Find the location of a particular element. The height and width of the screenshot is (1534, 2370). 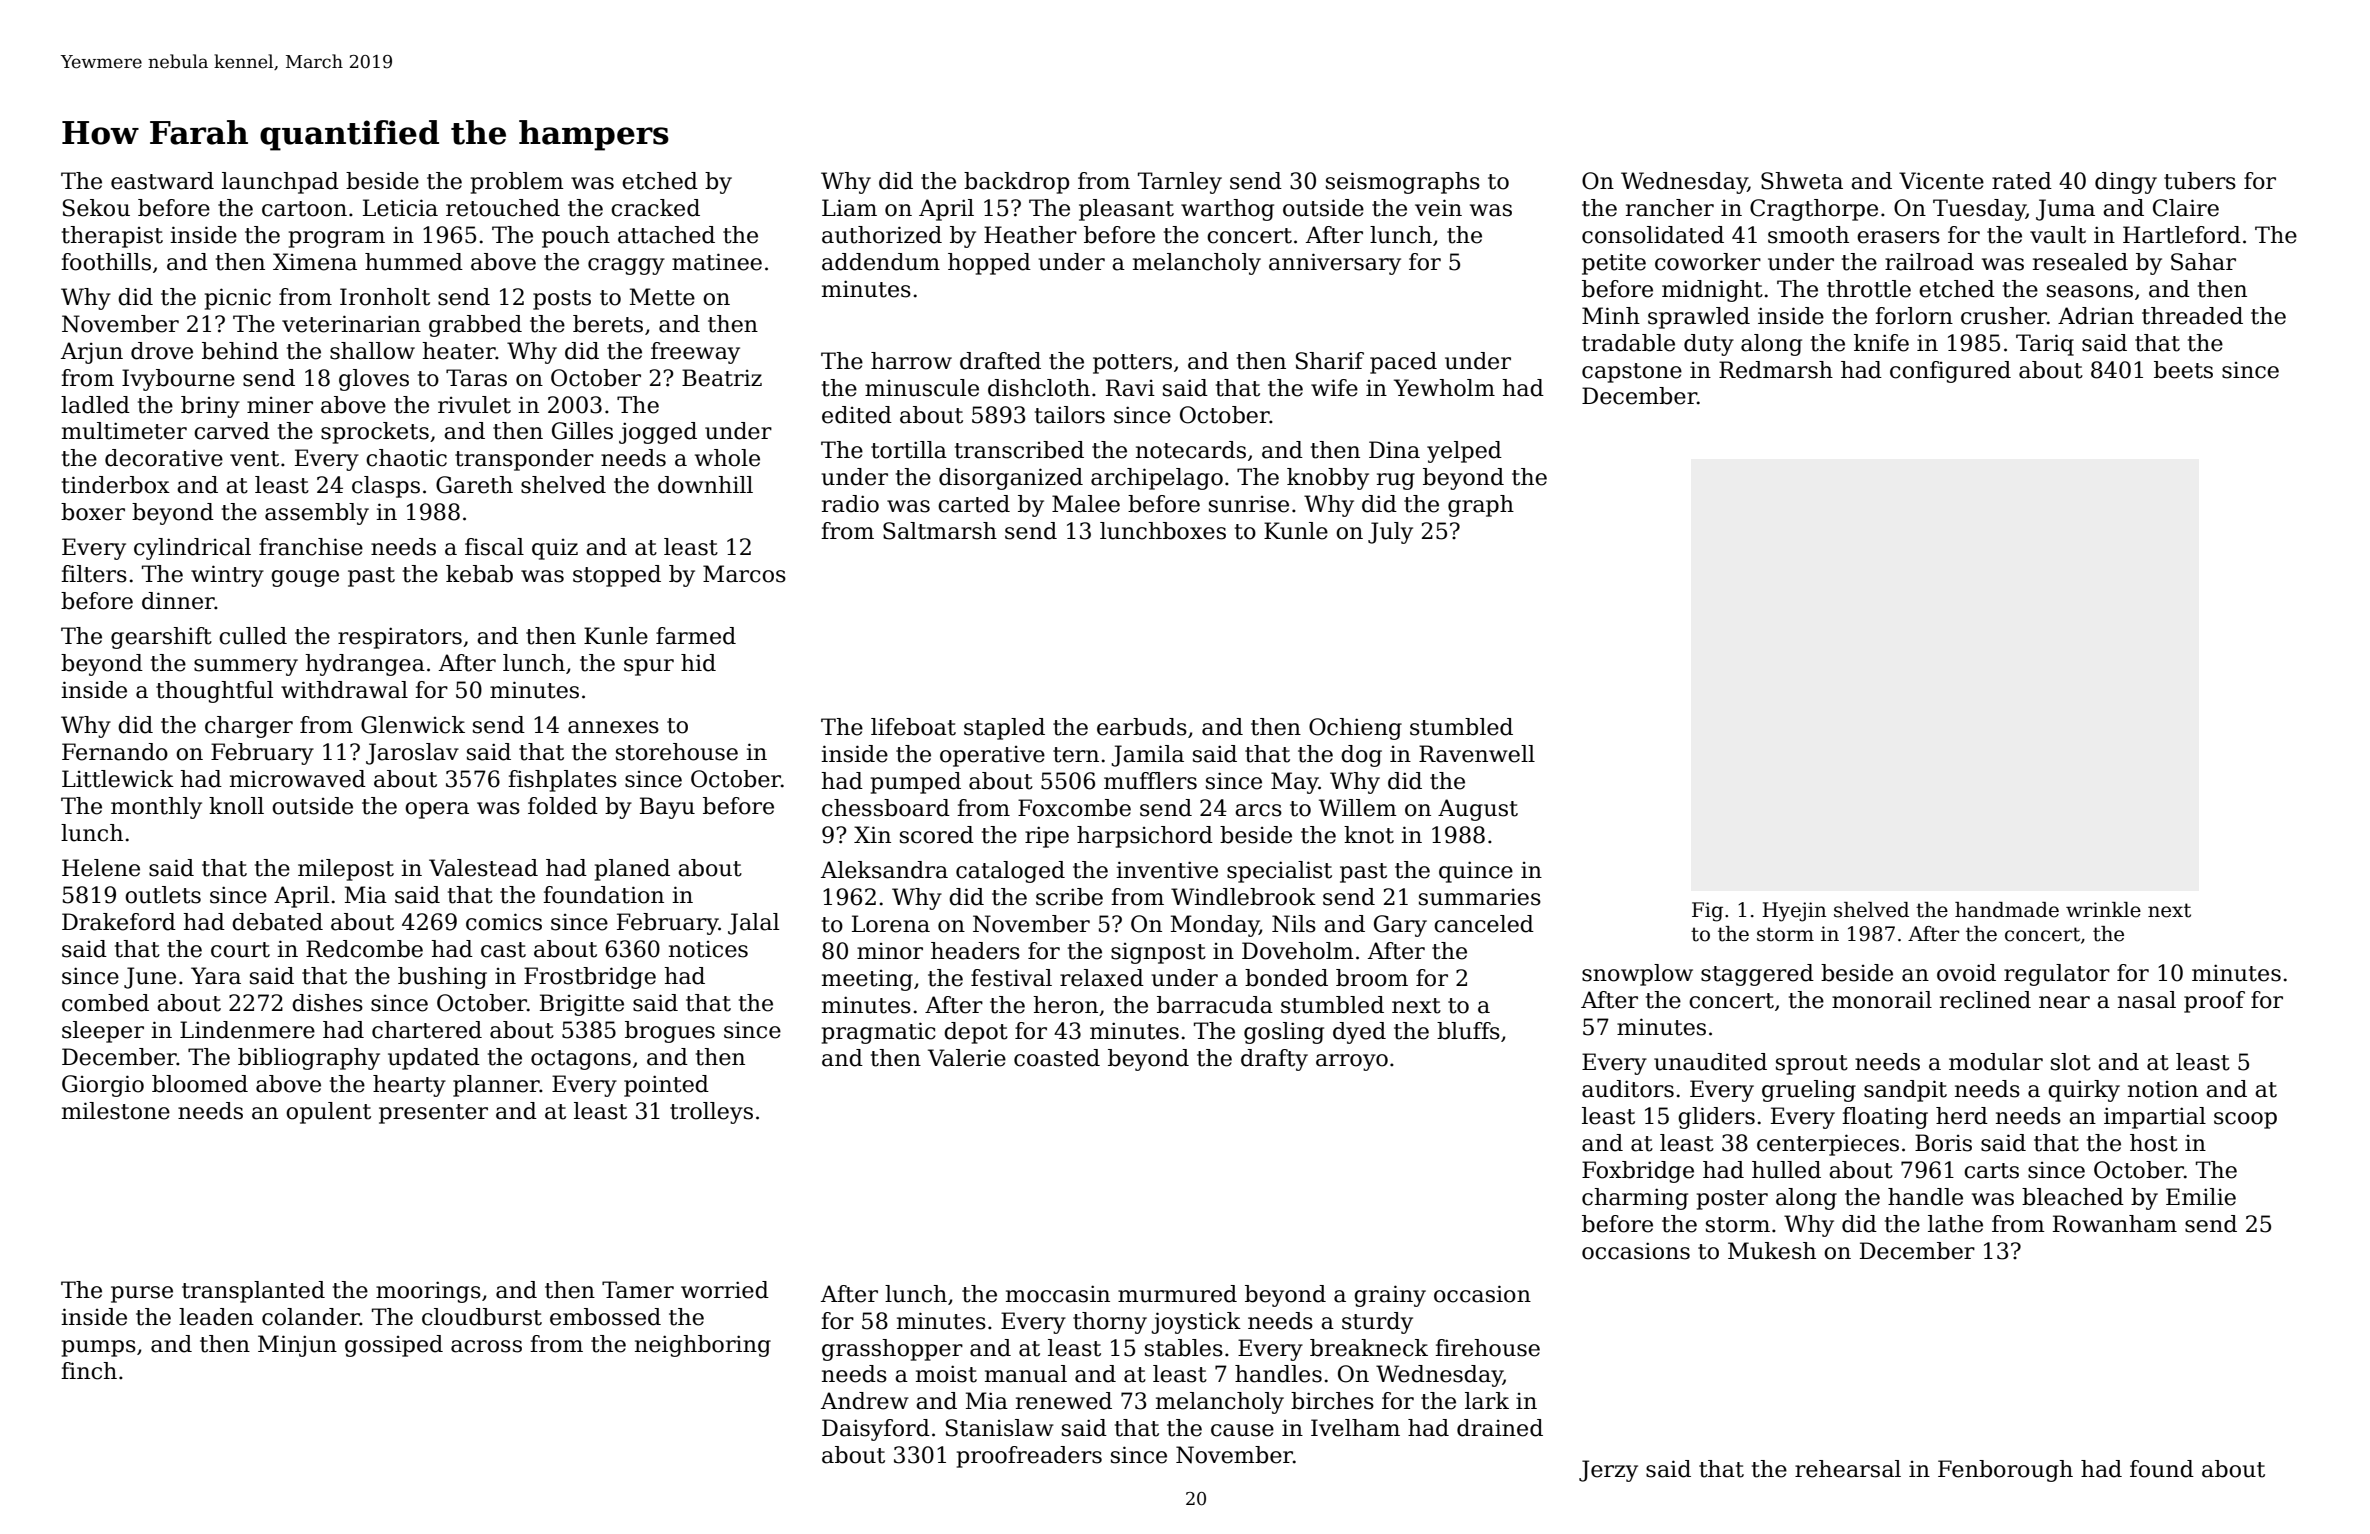

vein is located at coordinates (1438, 208).
